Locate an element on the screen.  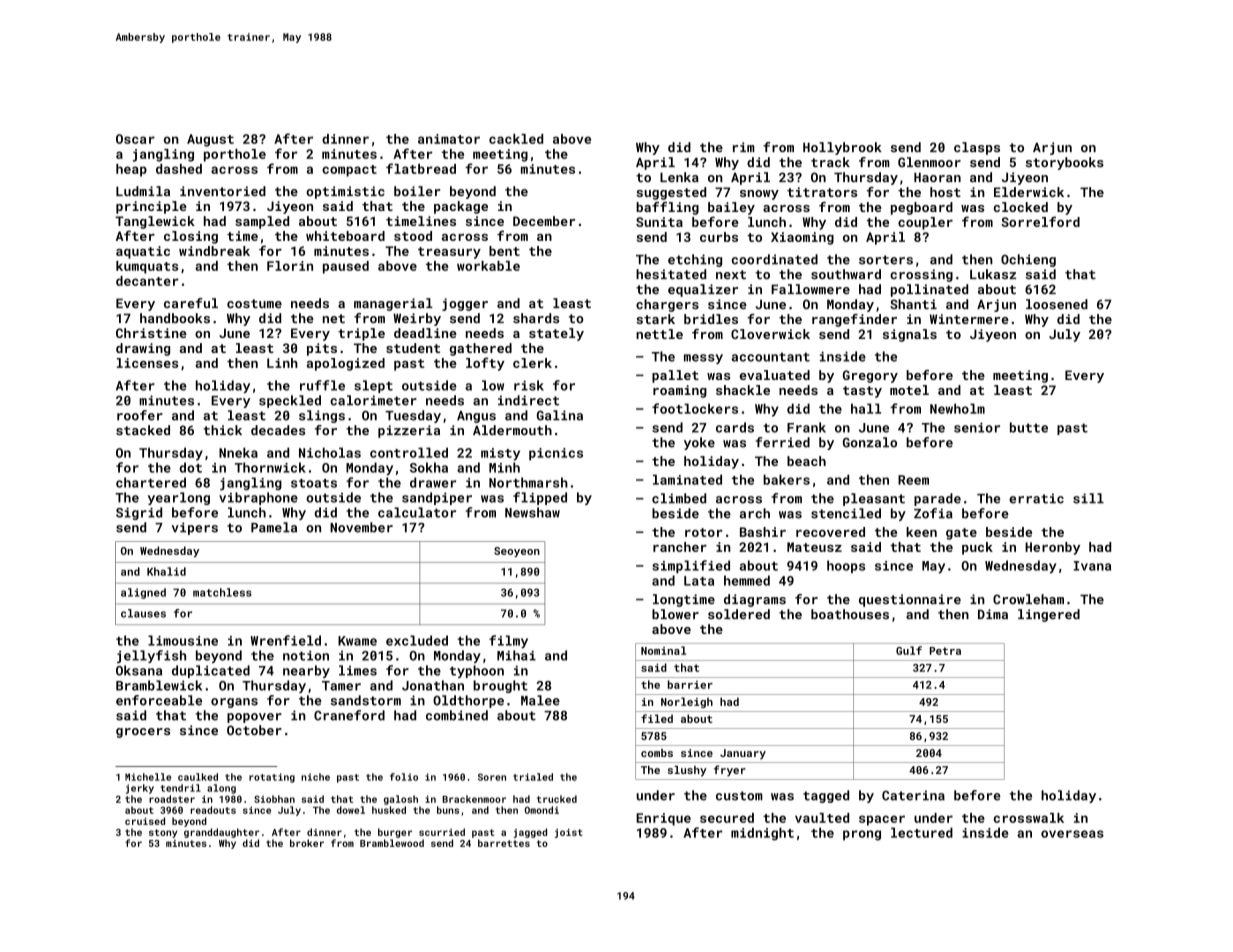
folio is located at coordinates (404, 777).
